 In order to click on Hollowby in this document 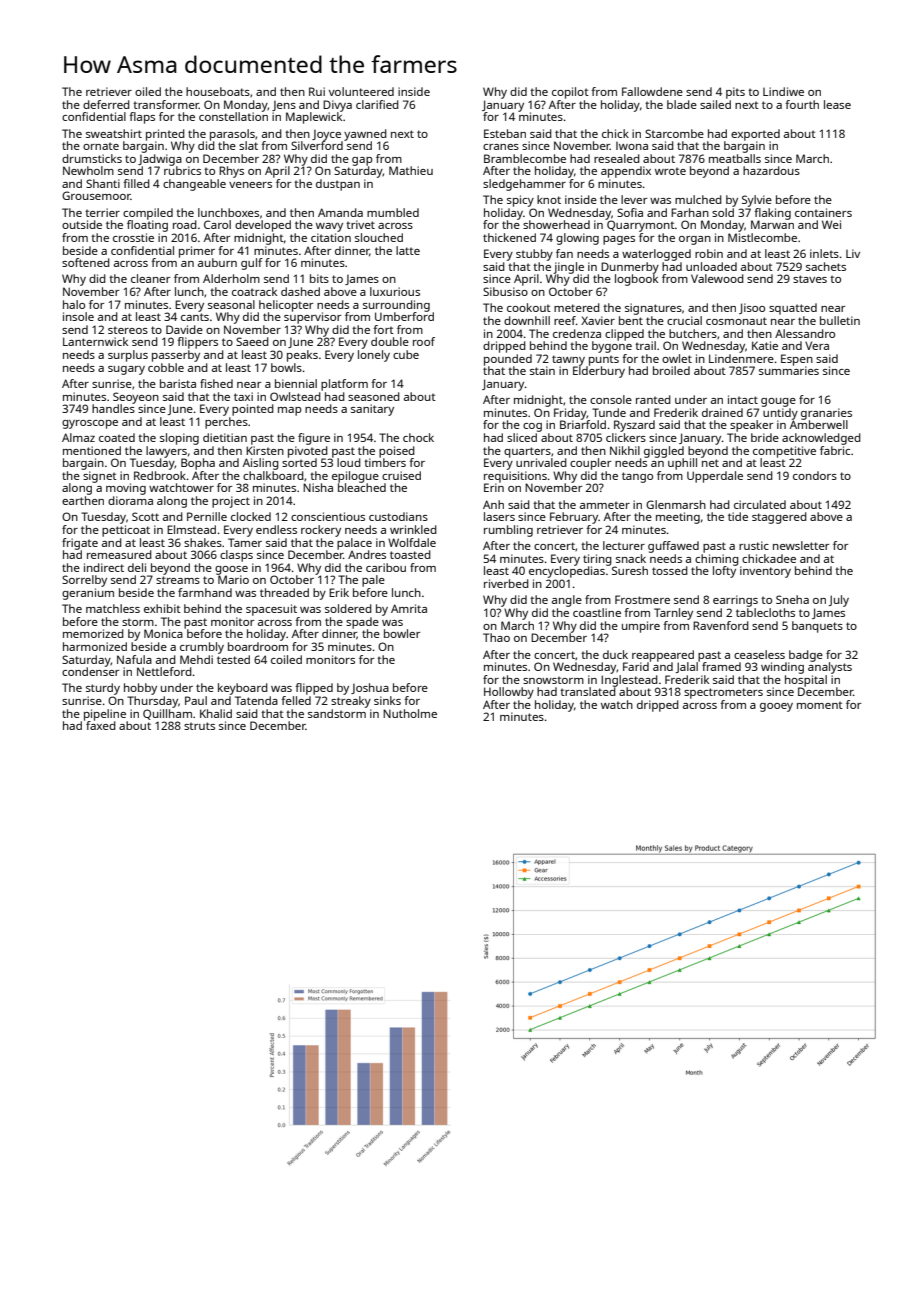, I will do `click(509, 693)`.
